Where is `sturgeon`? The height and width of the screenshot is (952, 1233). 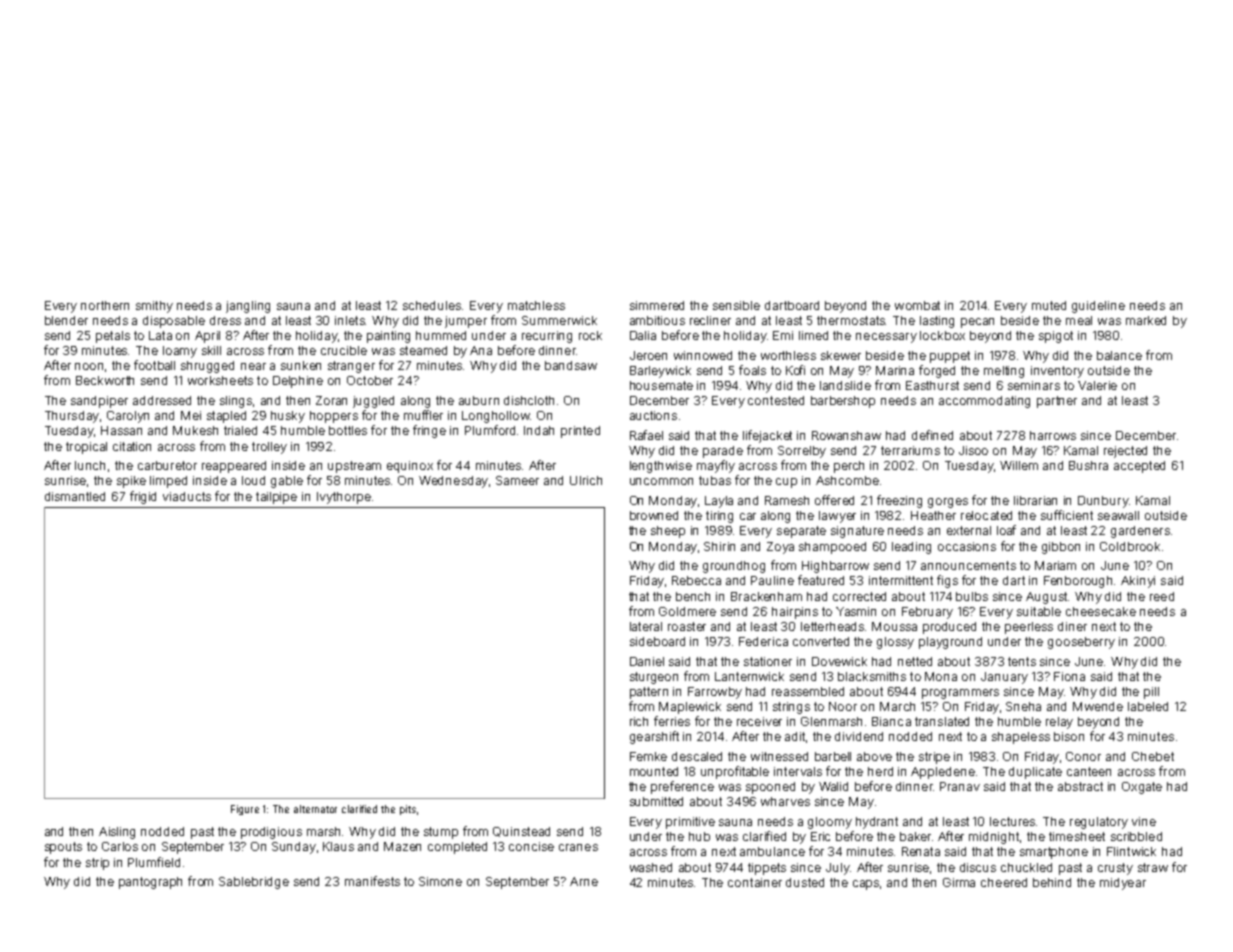 sturgeon is located at coordinates (654, 678).
